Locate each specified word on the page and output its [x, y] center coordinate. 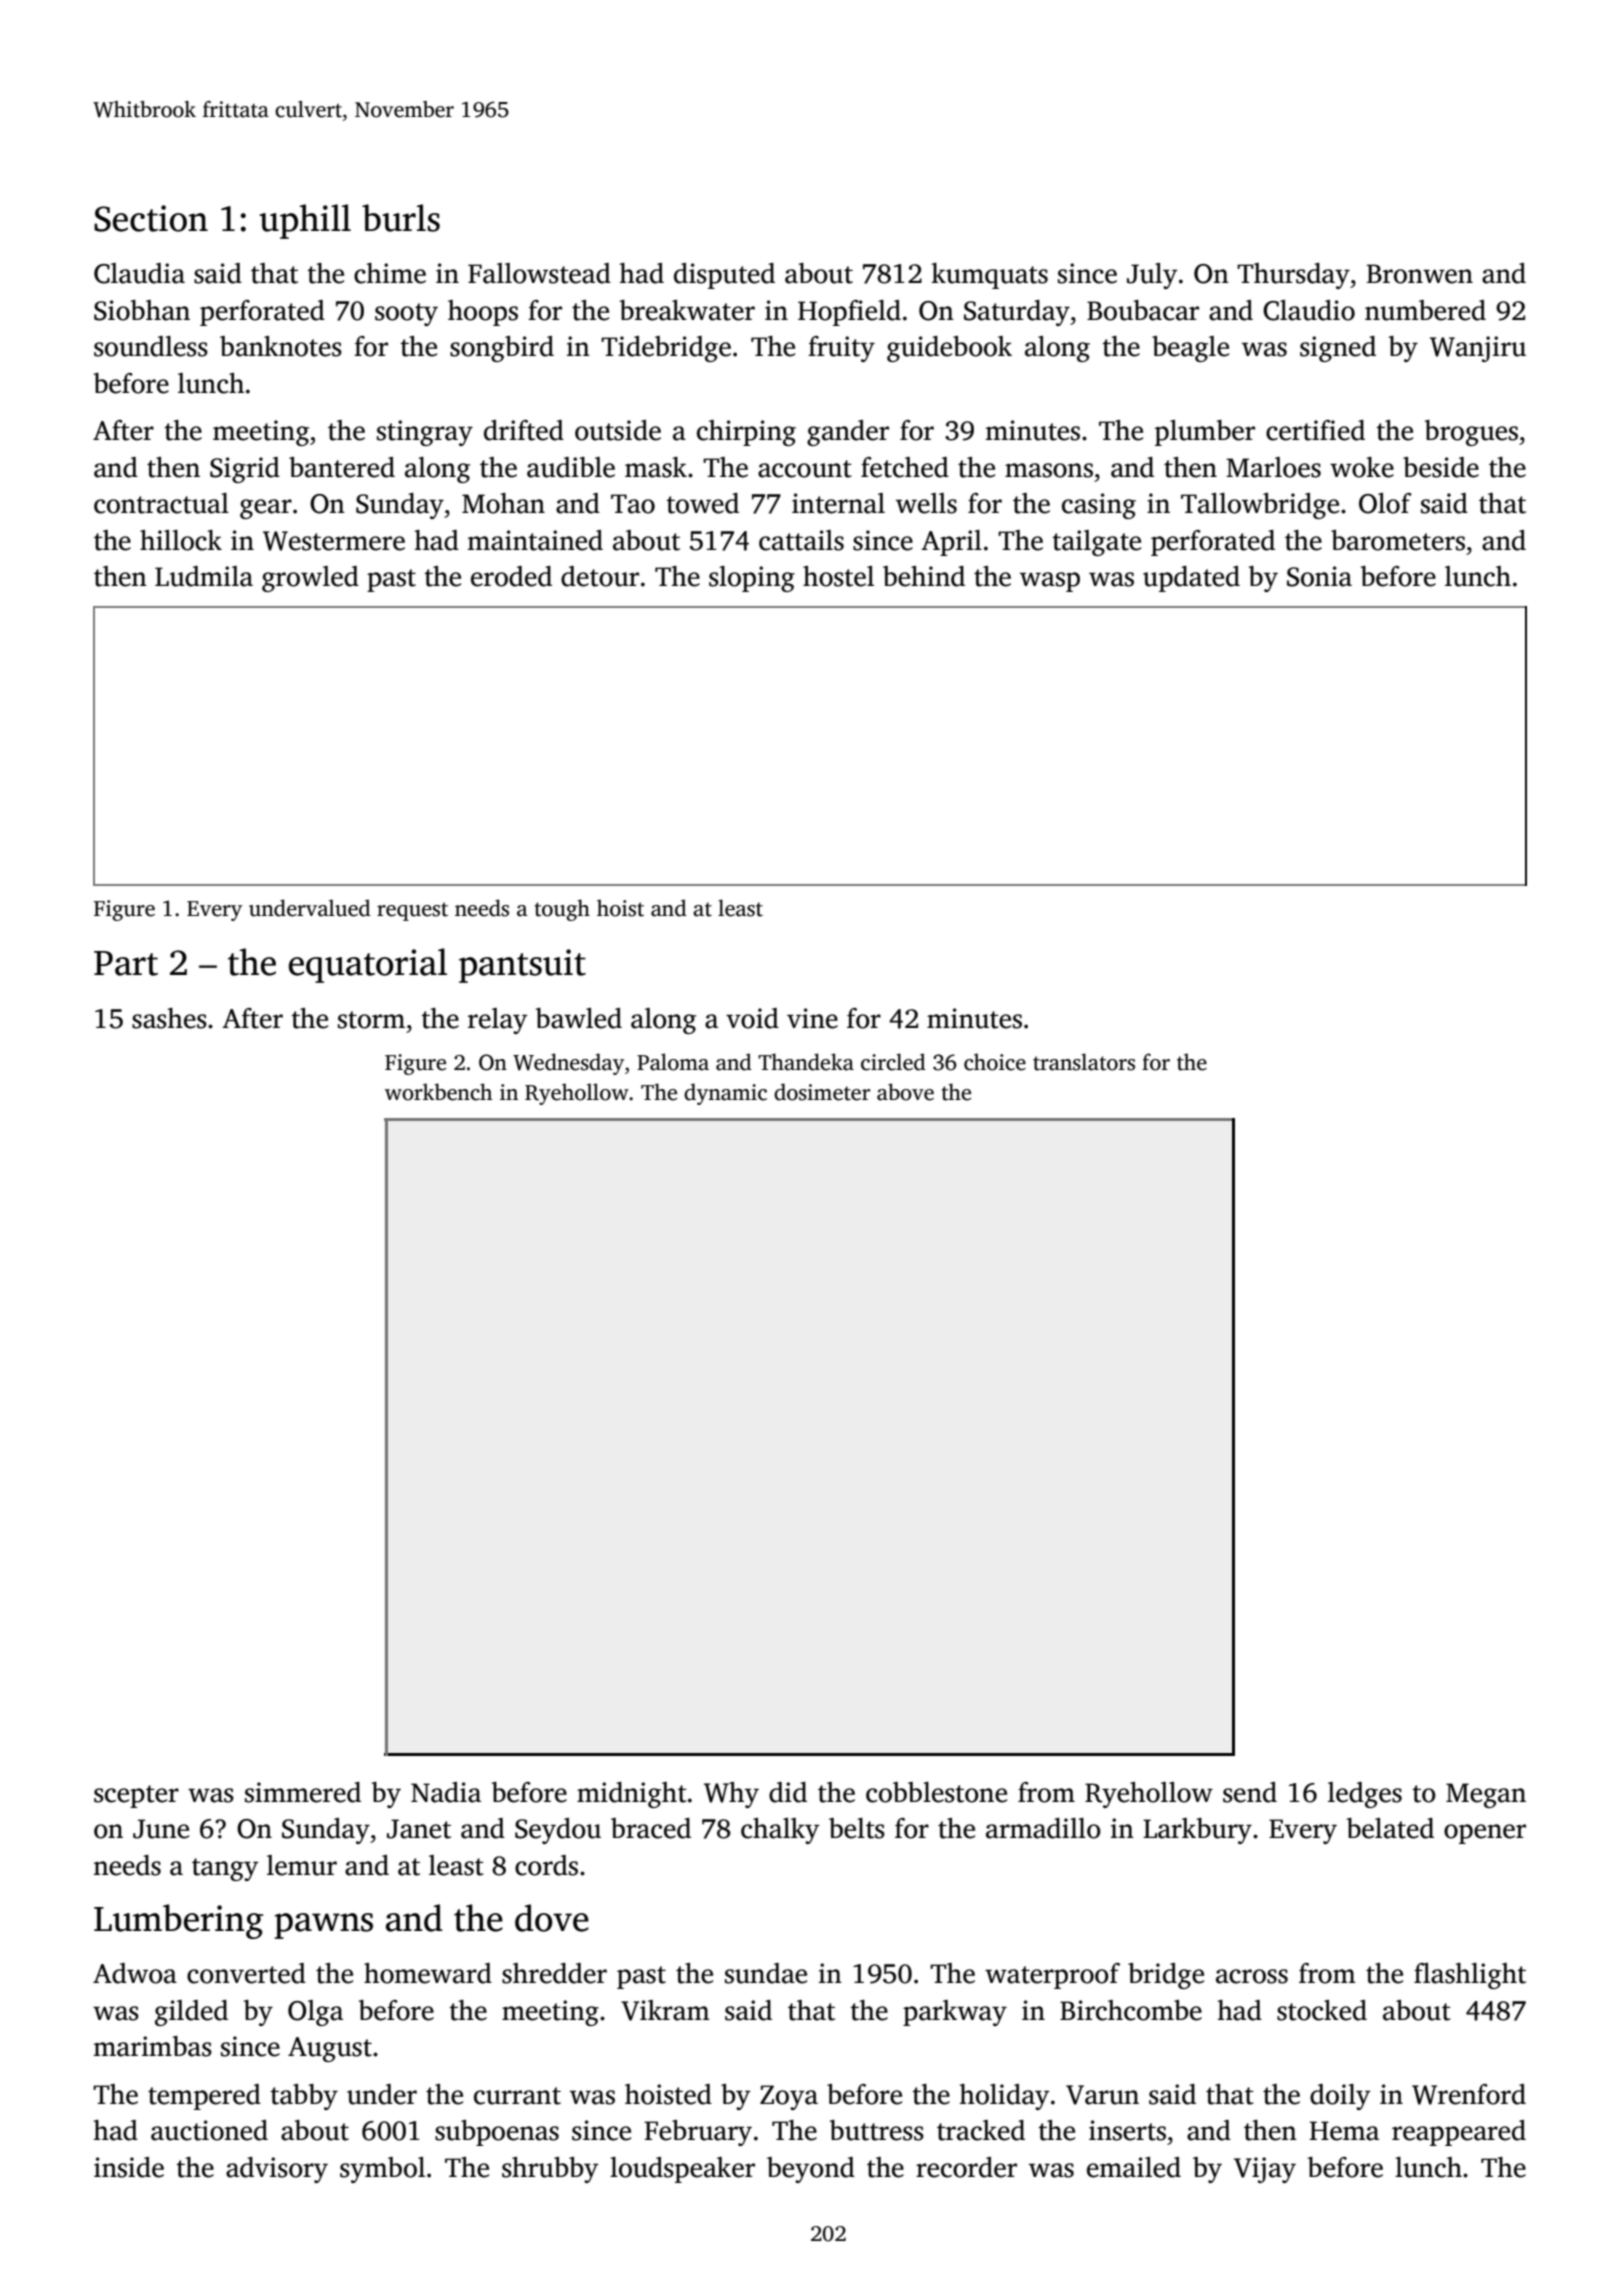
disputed [724, 276]
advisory [277, 2170]
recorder [966, 2167]
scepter [136, 1796]
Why [731, 1795]
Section [151, 218]
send [1250, 1792]
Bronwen [1420, 274]
